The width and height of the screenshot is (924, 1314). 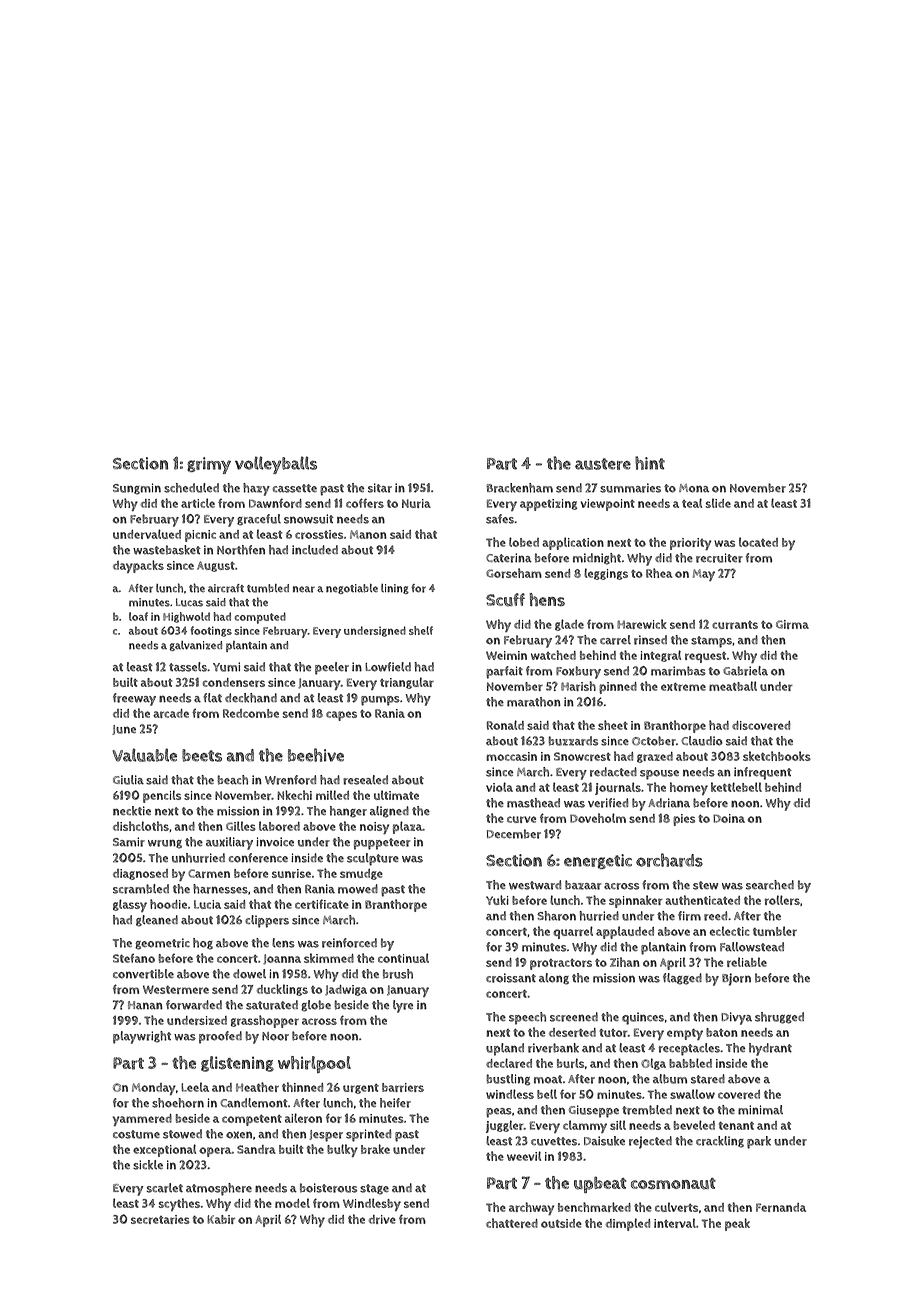 I want to click on sunrise, so click(x=291, y=873).
